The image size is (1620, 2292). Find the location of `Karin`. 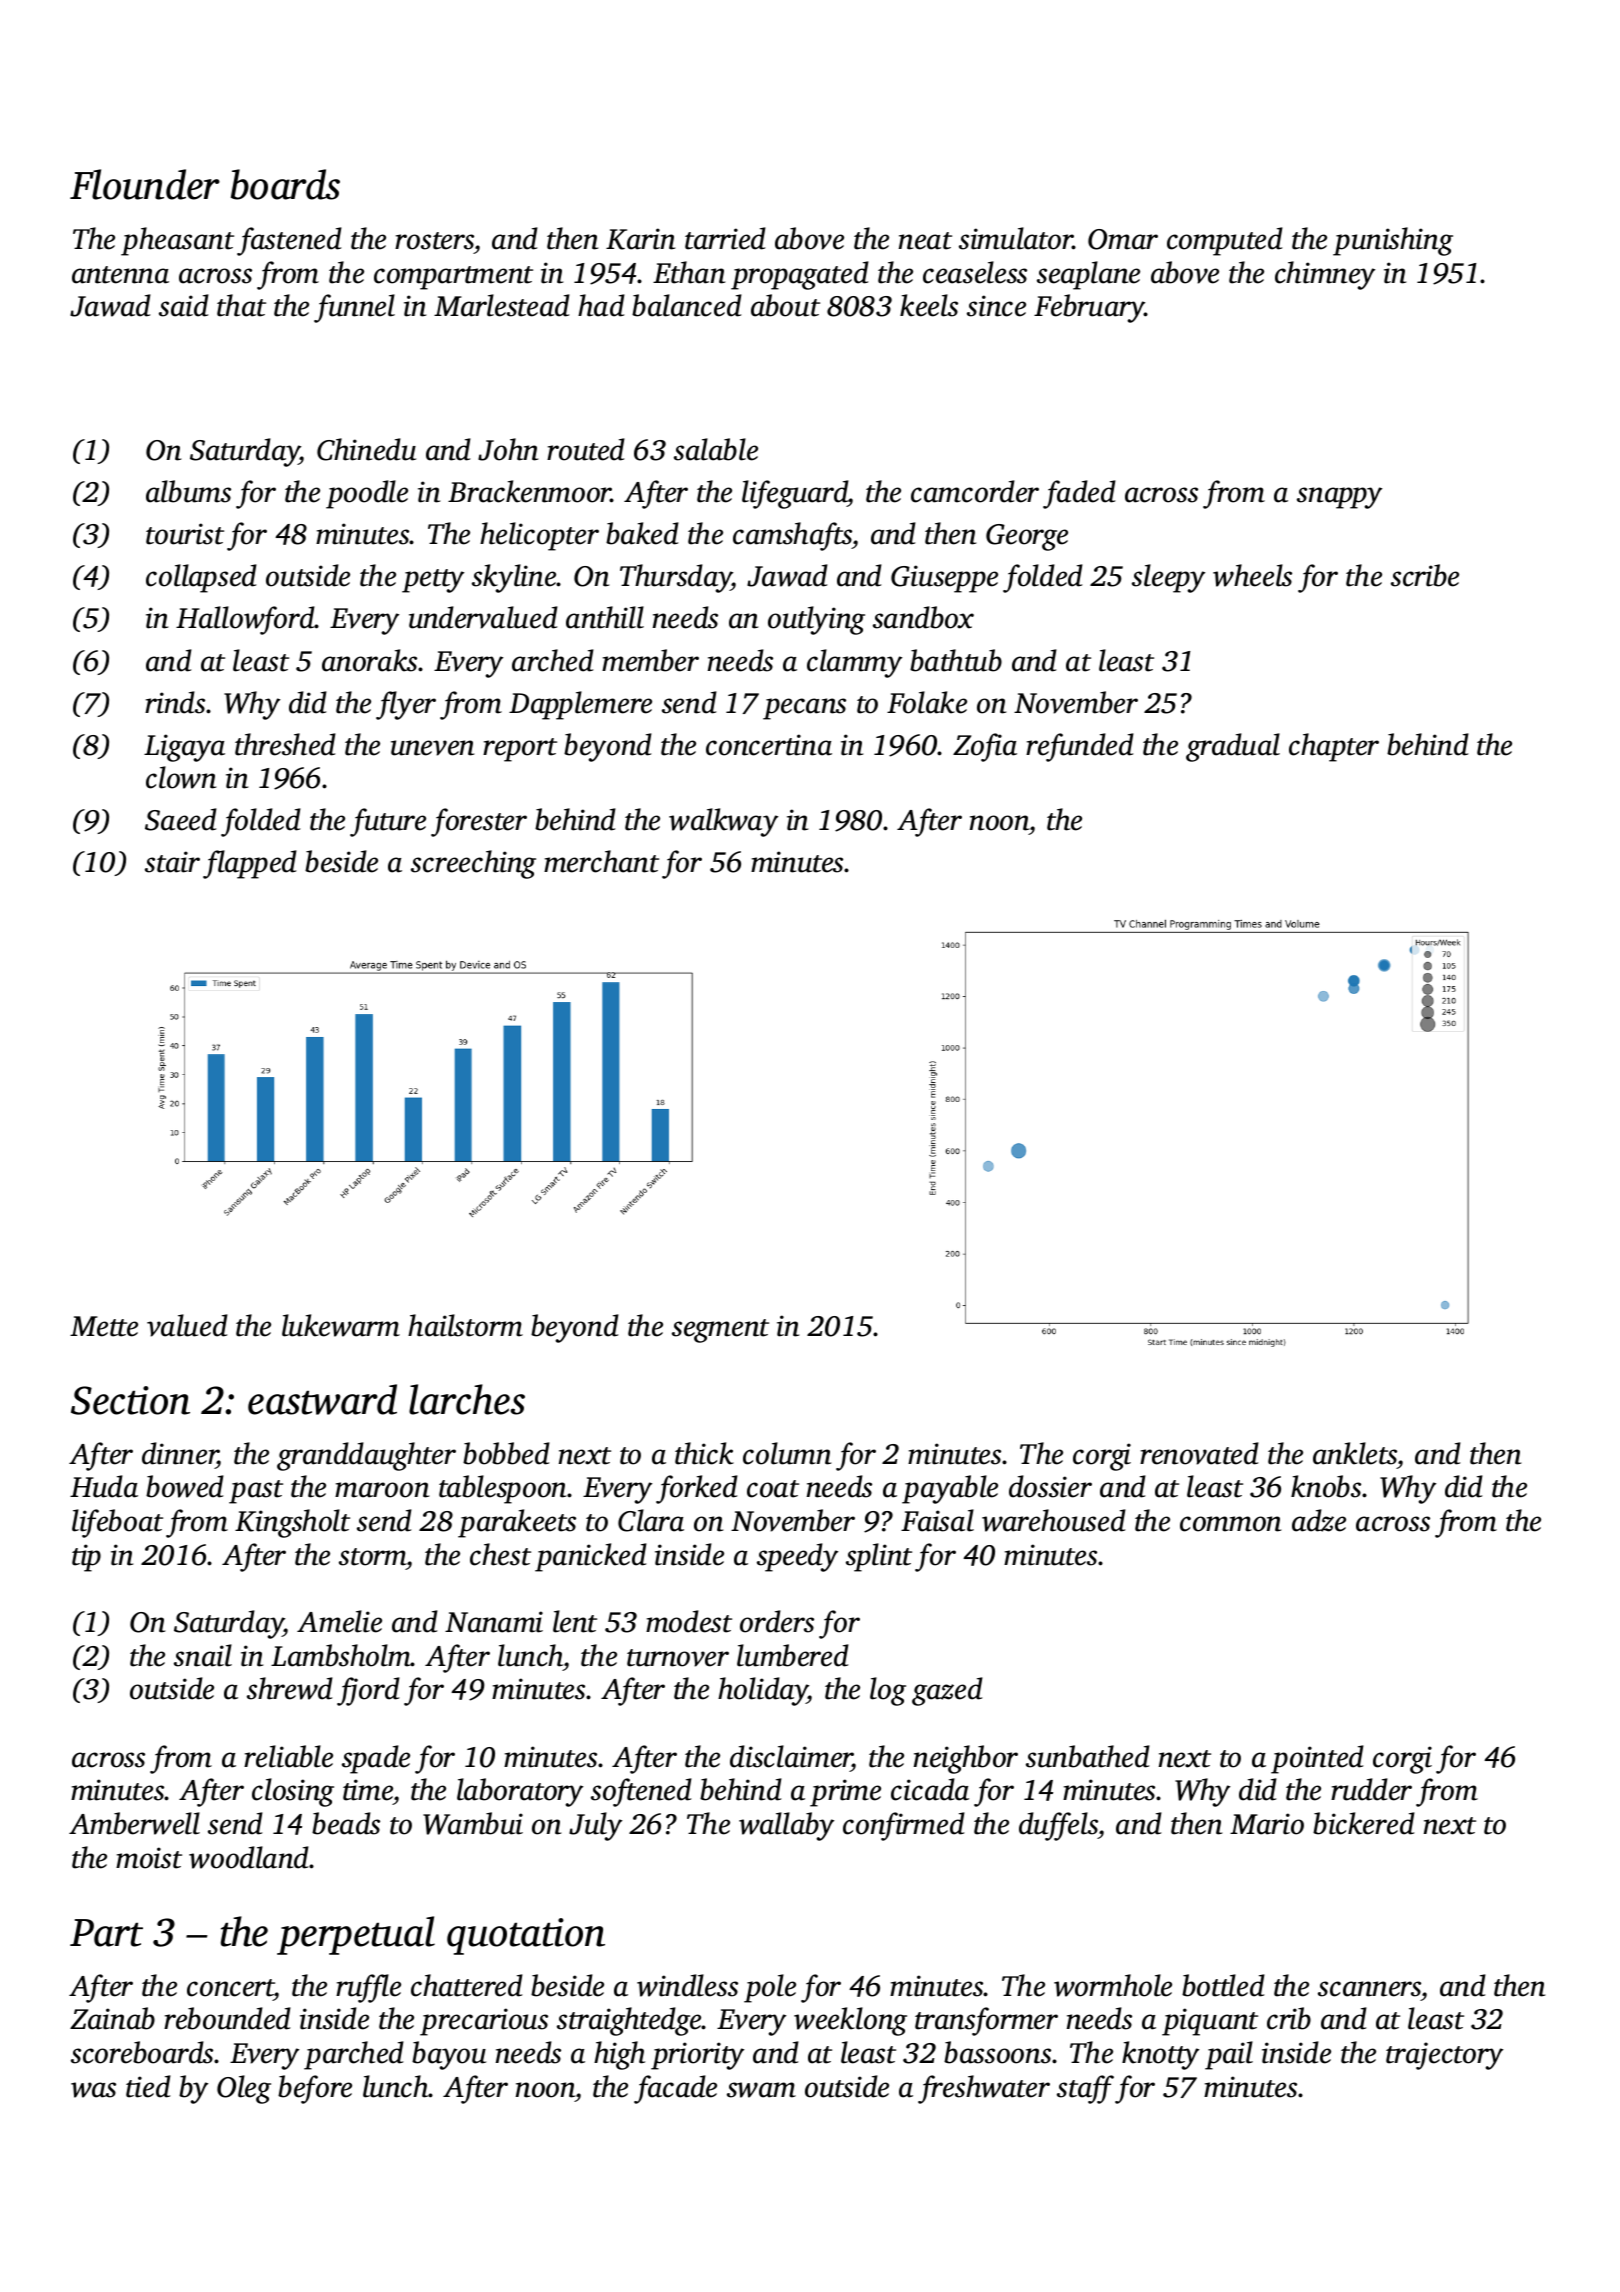

Karin is located at coordinates (640, 239).
